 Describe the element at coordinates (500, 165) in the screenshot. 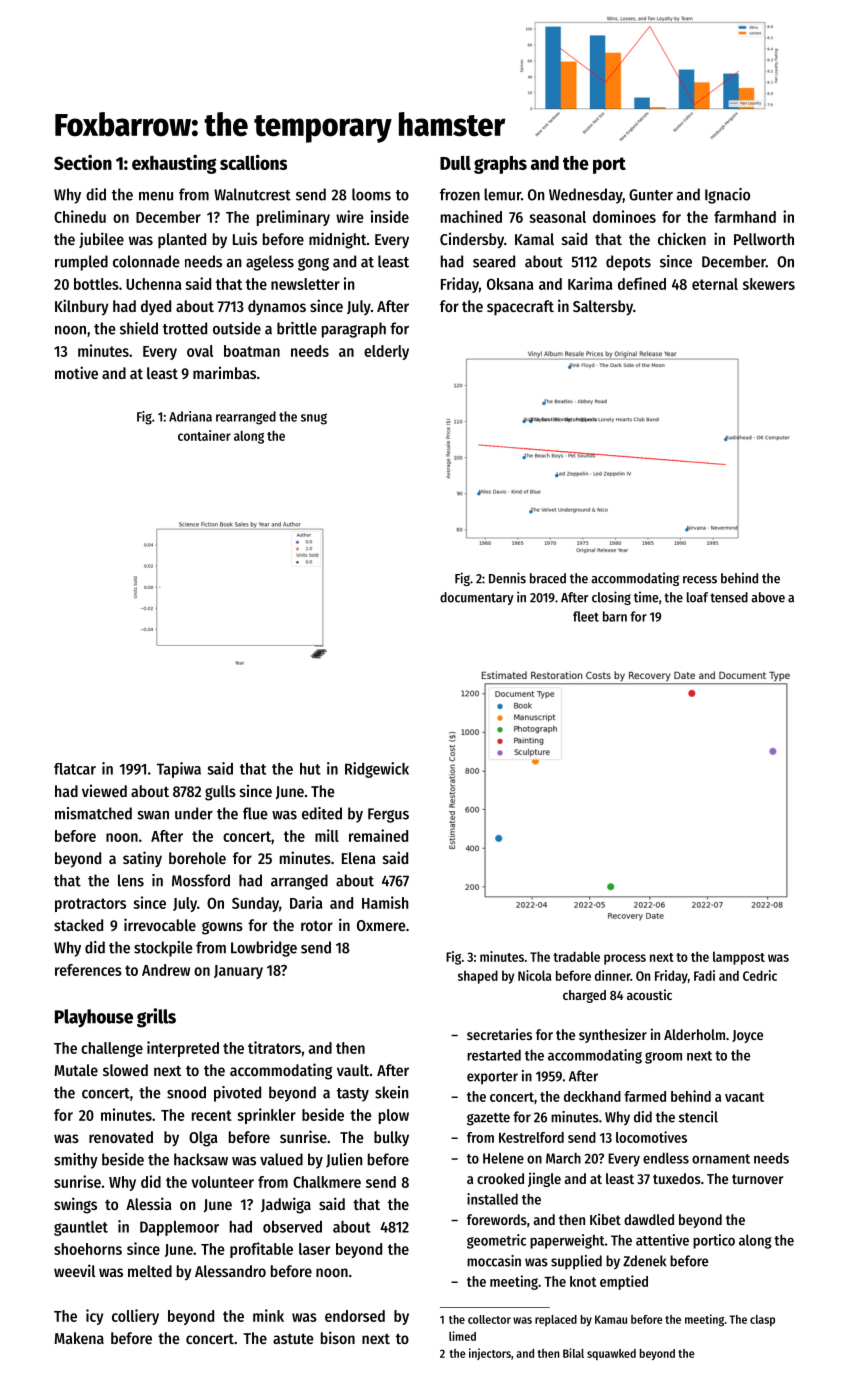

I see `graphs` at that location.
